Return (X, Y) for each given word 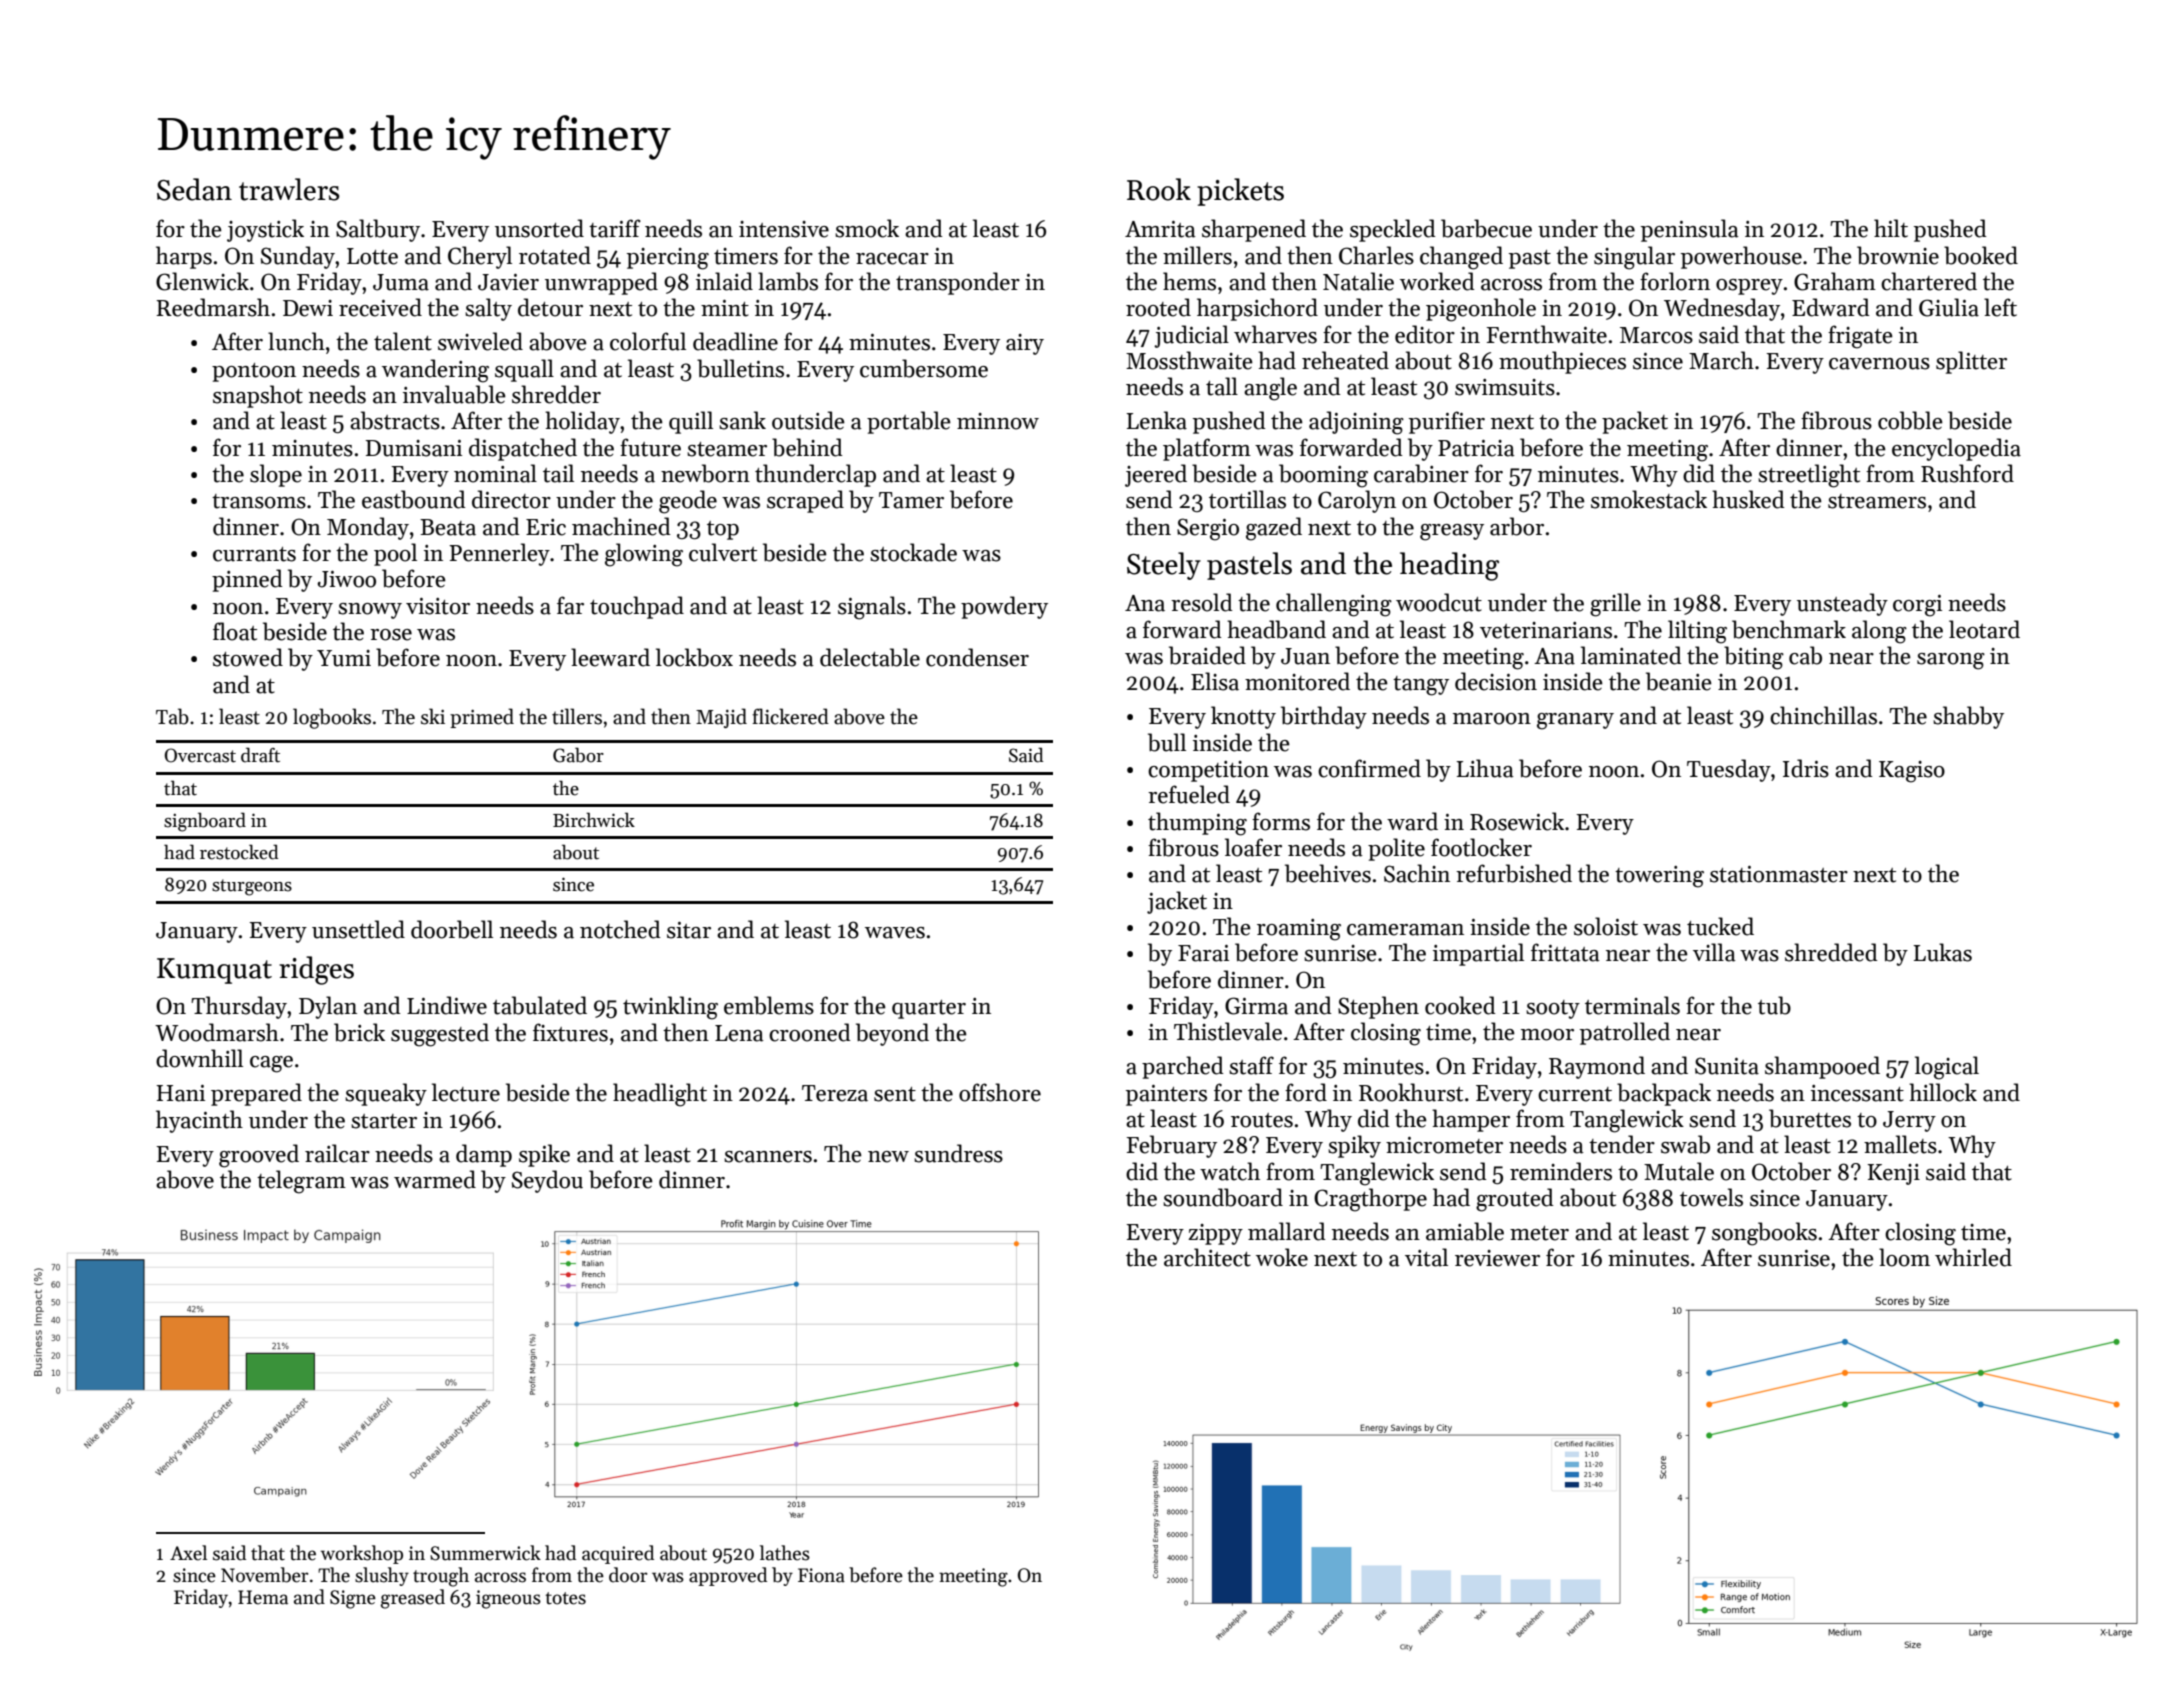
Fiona (821, 1575)
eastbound (414, 499)
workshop (362, 1554)
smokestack (1649, 499)
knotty (1243, 717)
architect (1207, 1257)
